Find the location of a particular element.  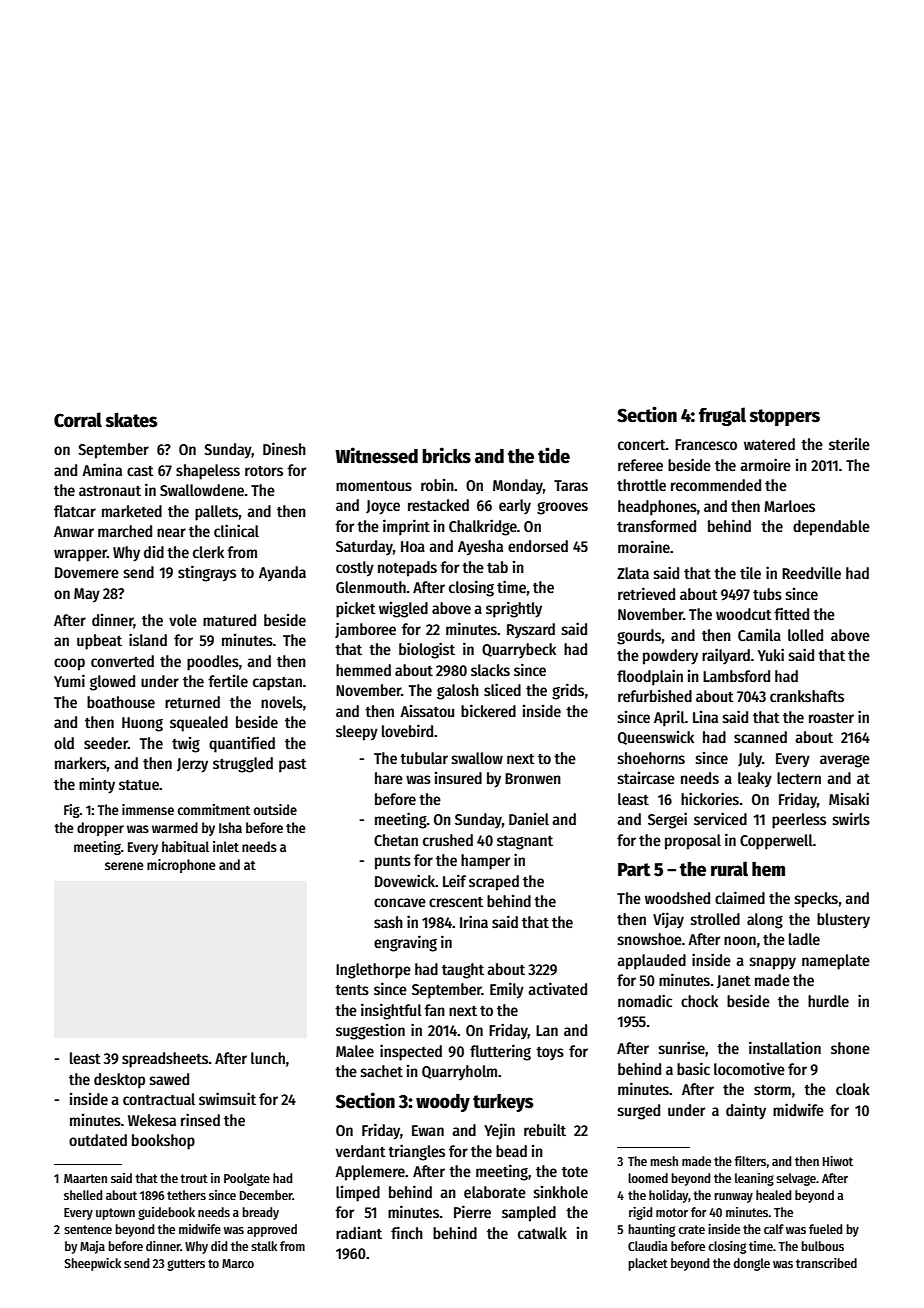

bricks is located at coordinates (446, 455).
